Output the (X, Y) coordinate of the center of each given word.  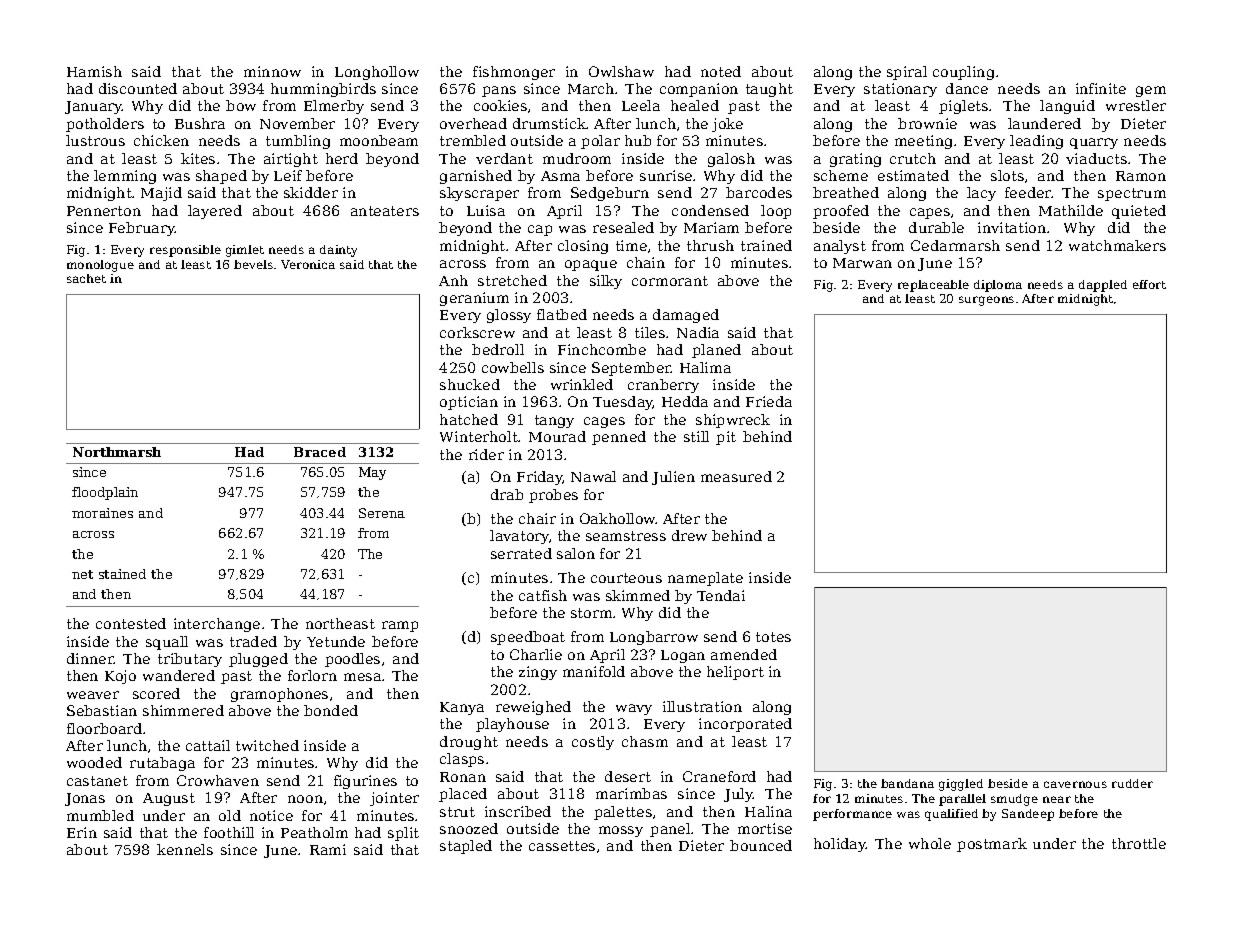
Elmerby (334, 107)
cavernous (1075, 784)
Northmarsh (117, 452)
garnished (476, 177)
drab (507, 494)
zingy (538, 673)
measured (736, 476)
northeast (340, 623)
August (169, 799)
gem (1151, 91)
